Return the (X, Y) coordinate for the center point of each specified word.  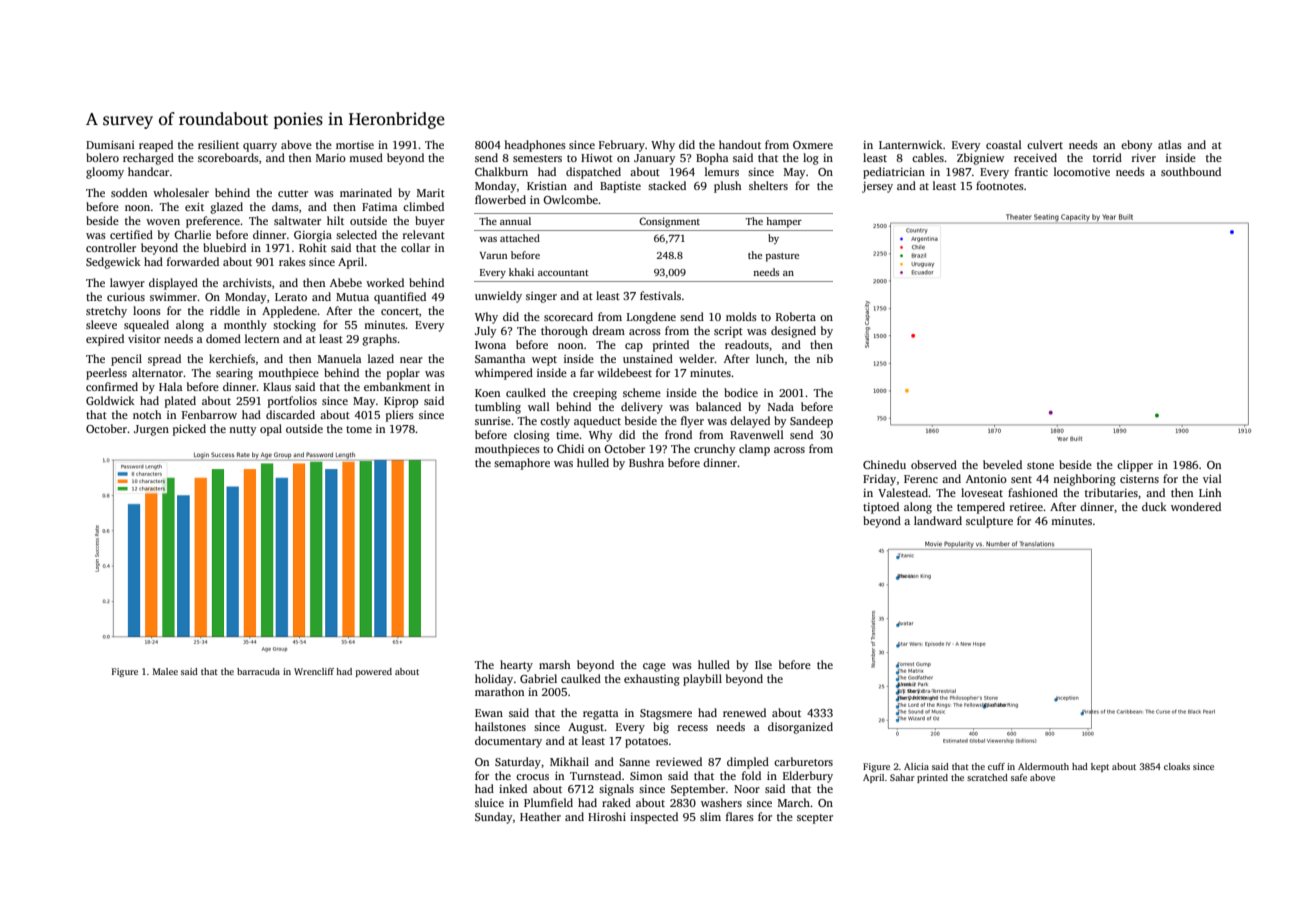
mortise (355, 145)
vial (1212, 478)
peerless (106, 374)
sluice (489, 802)
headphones (535, 146)
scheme (642, 392)
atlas (1170, 144)
